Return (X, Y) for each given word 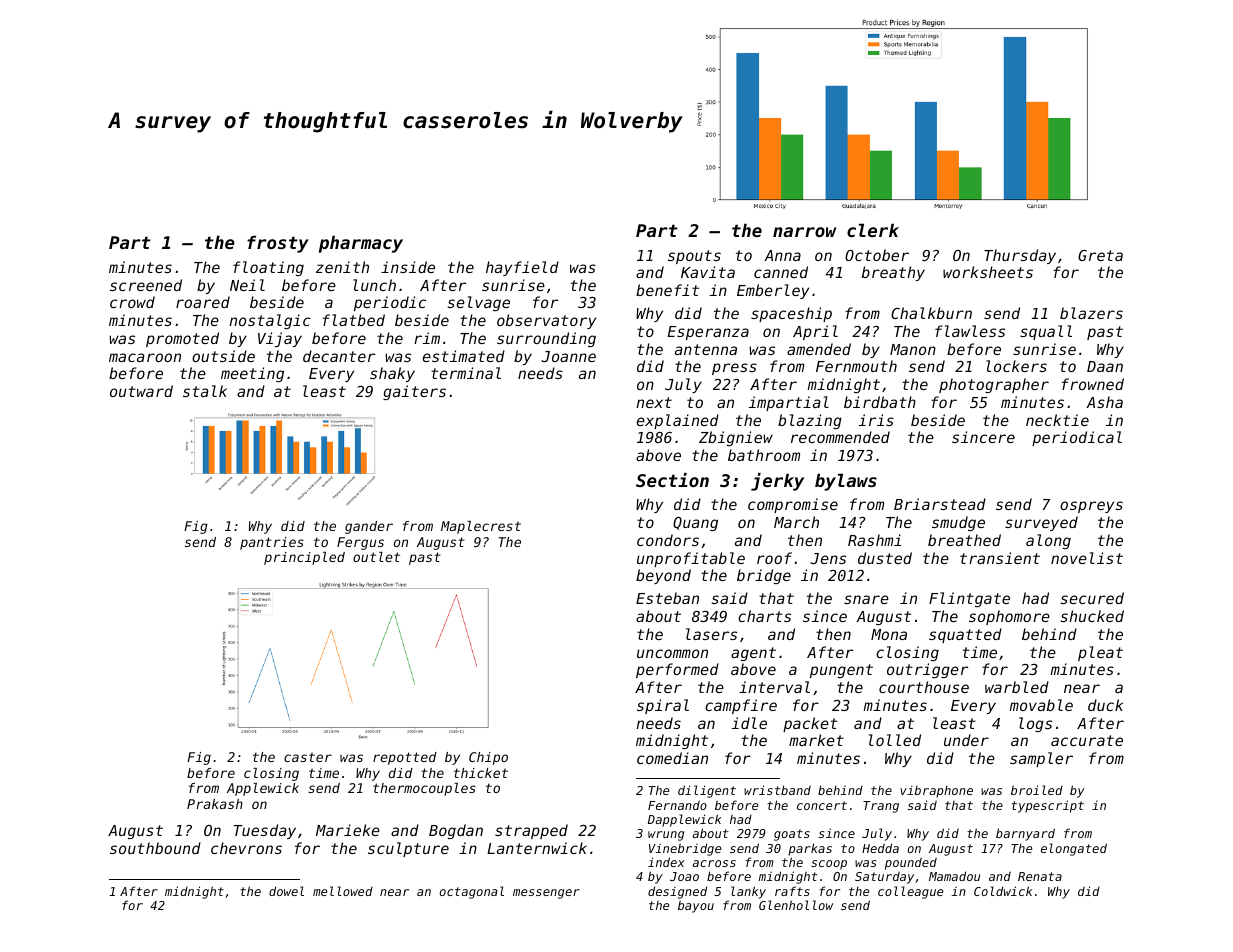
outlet (376, 557)
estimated (464, 356)
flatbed (354, 320)
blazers (1091, 313)
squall (1046, 332)
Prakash (215, 804)
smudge (958, 523)
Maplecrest (481, 527)
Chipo (488, 758)
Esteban (667, 598)
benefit (667, 290)
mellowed (343, 891)
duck (1105, 705)
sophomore (1009, 617)
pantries (272, 543)
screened (146, 285)
